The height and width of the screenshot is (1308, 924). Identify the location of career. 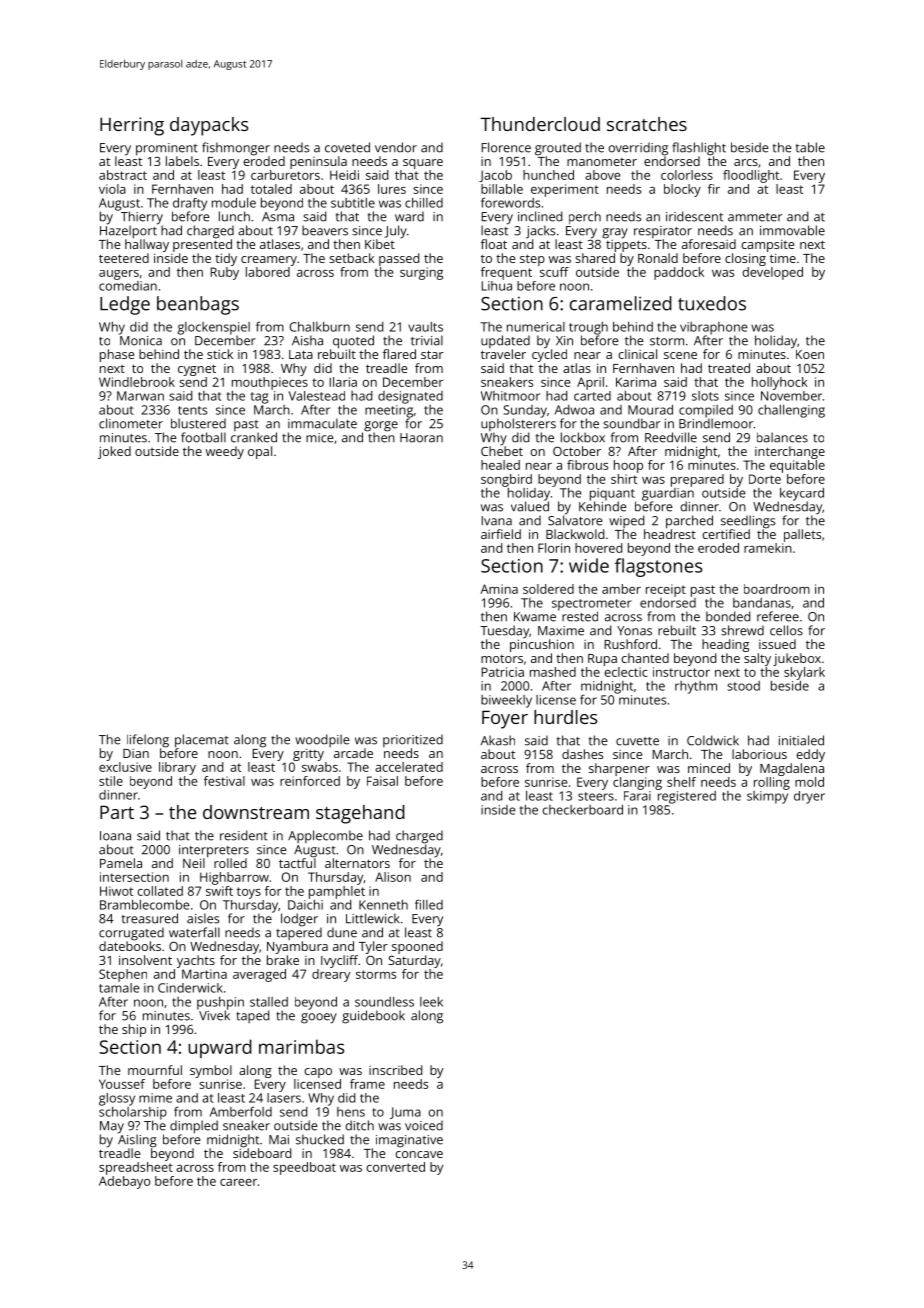
(238, 1182).
